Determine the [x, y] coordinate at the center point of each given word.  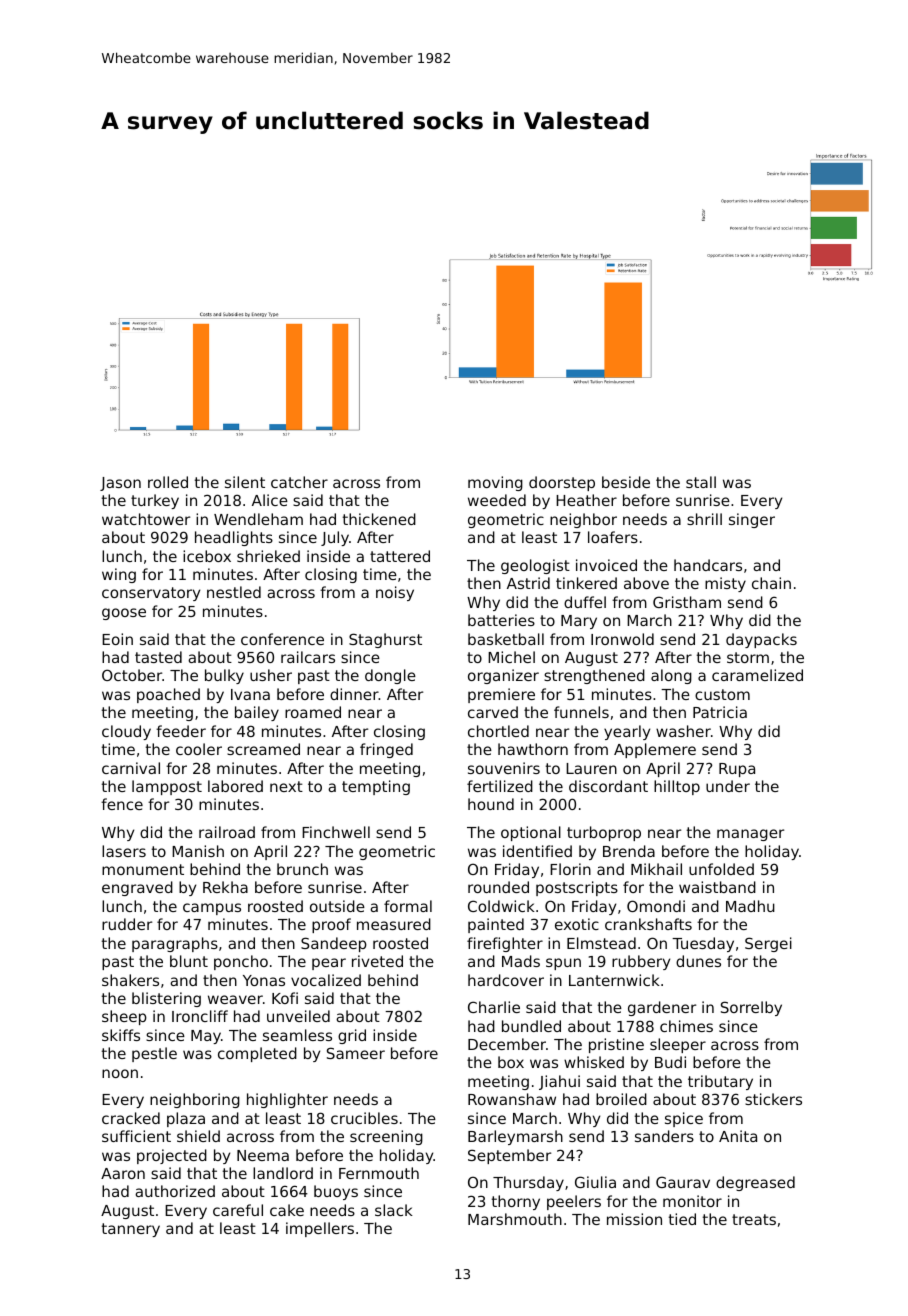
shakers [130, 980]
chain [771, 583]
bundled [531, 1026]
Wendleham [258, 519]
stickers [773, 1099]
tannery [130, 1230]
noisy [395, 593]
